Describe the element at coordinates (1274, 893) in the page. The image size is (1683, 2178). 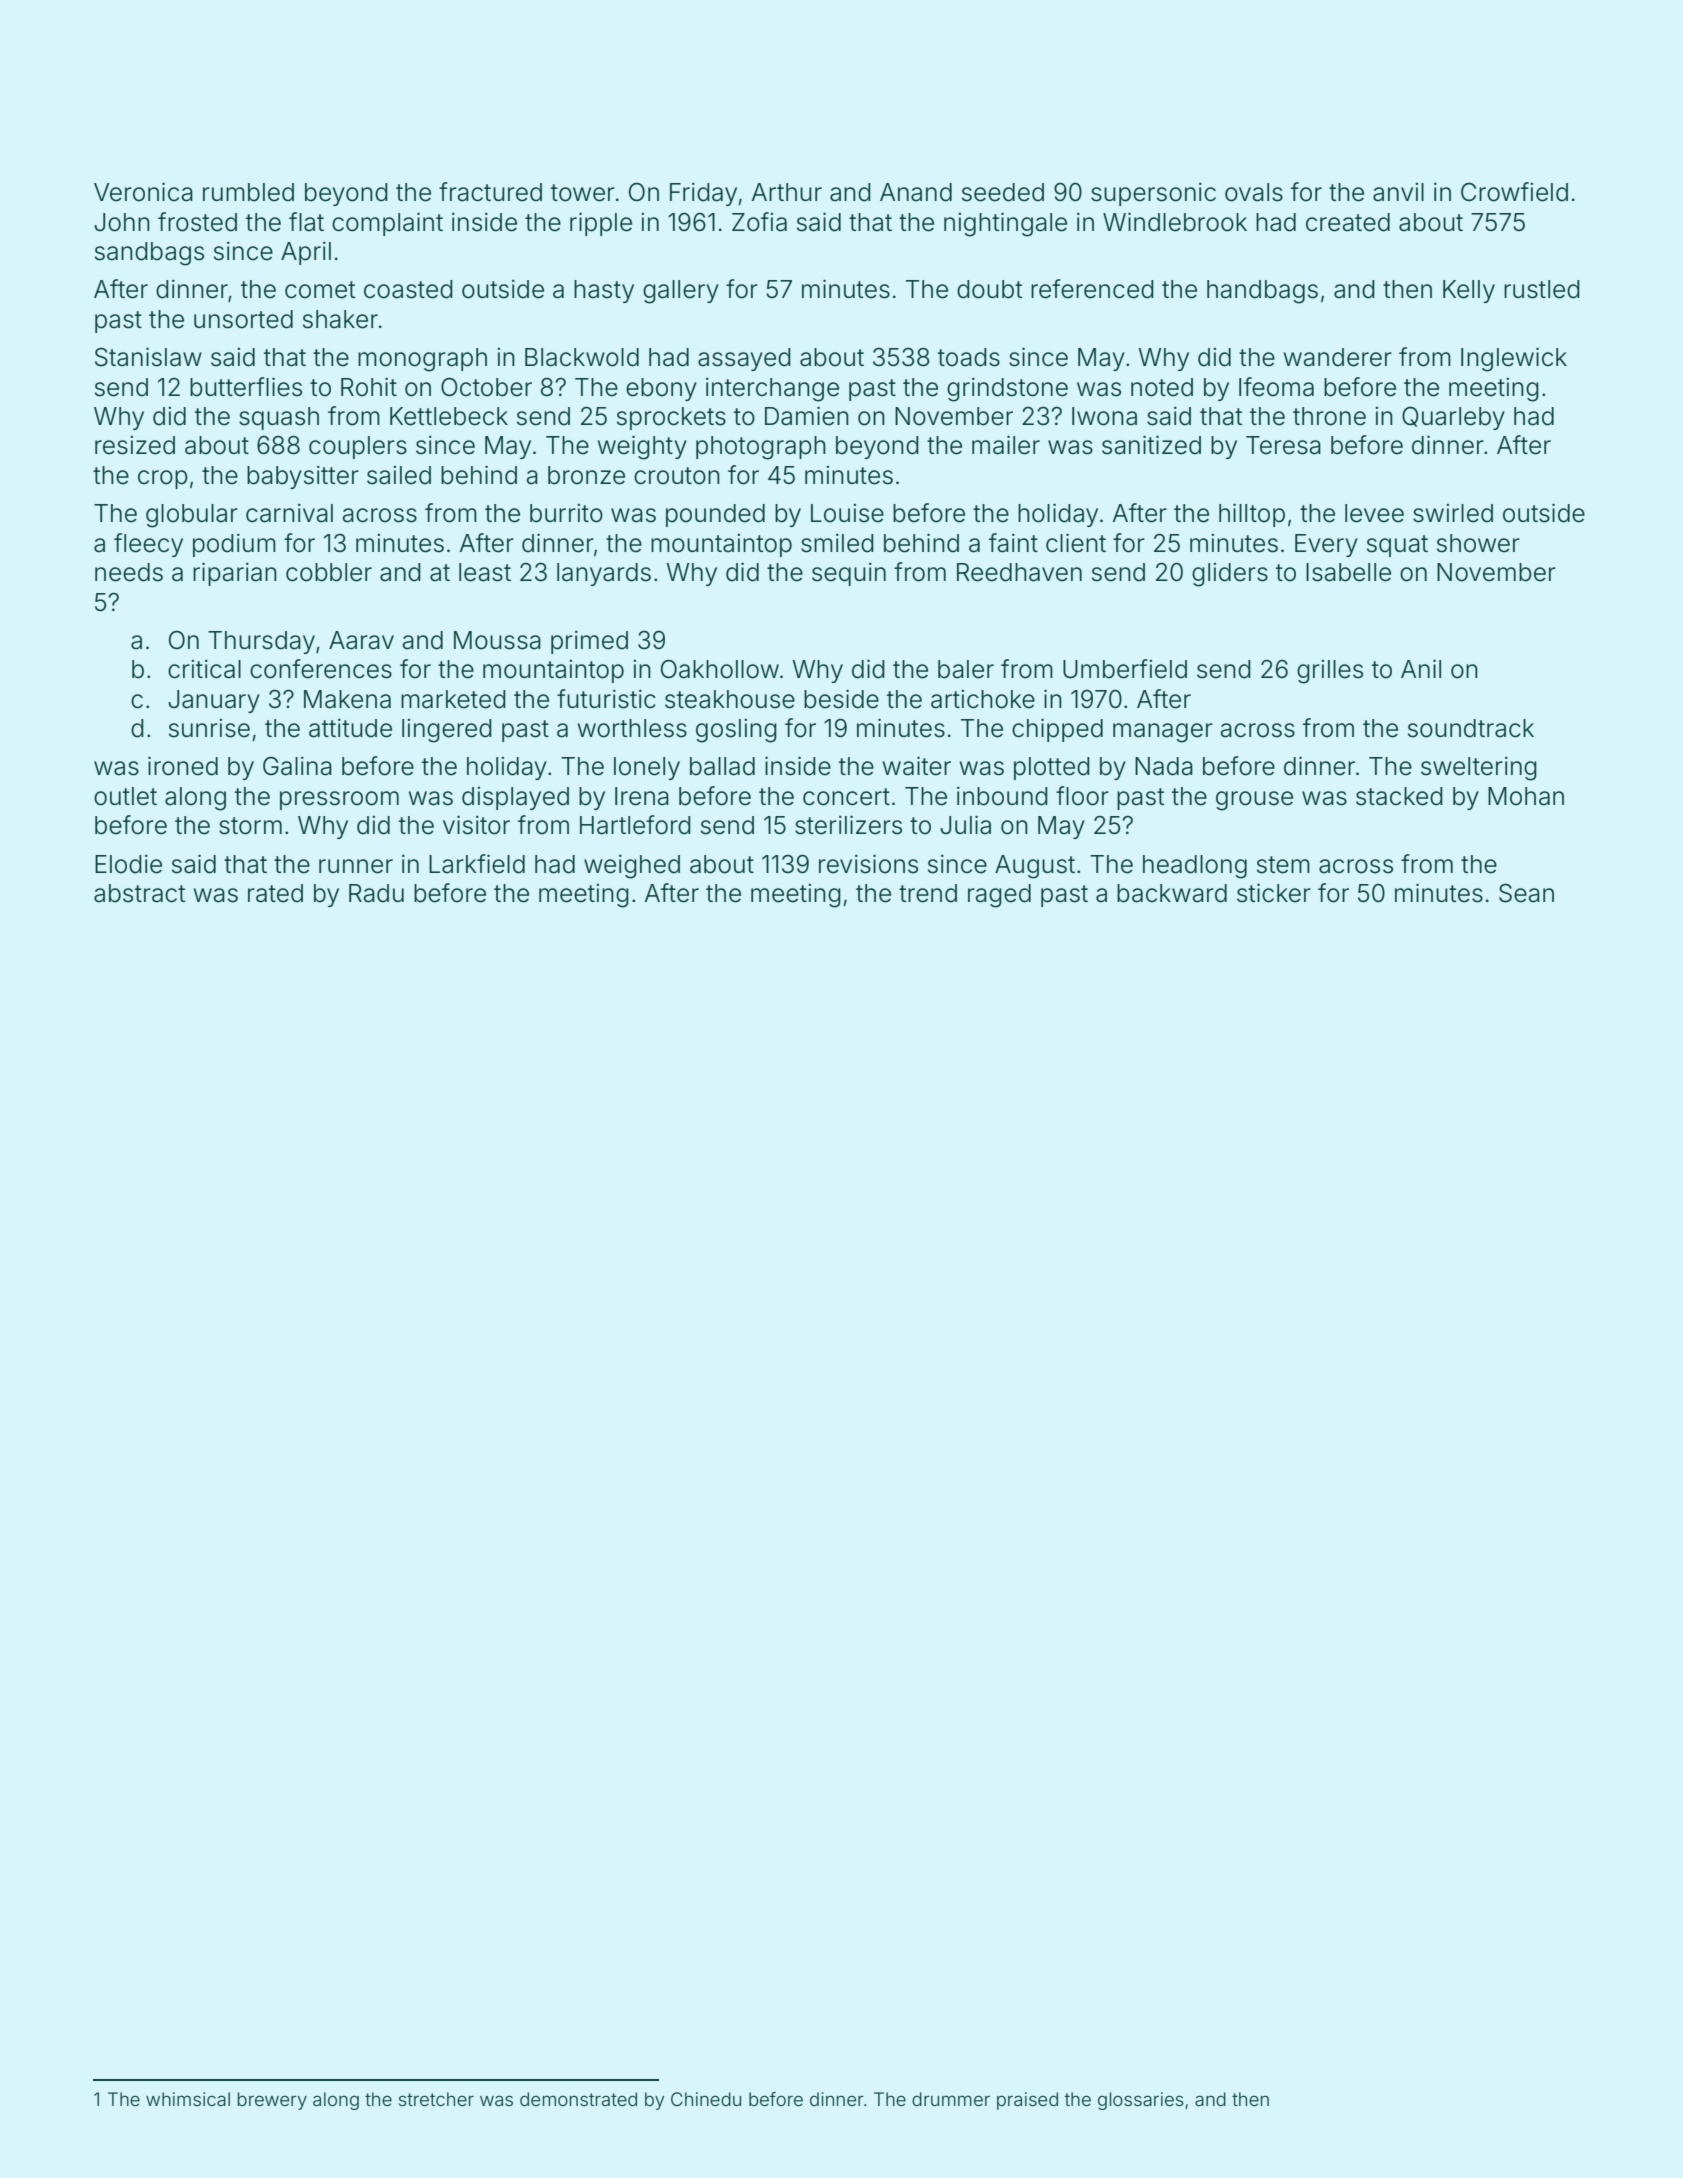
I see `sticker` at that location.
